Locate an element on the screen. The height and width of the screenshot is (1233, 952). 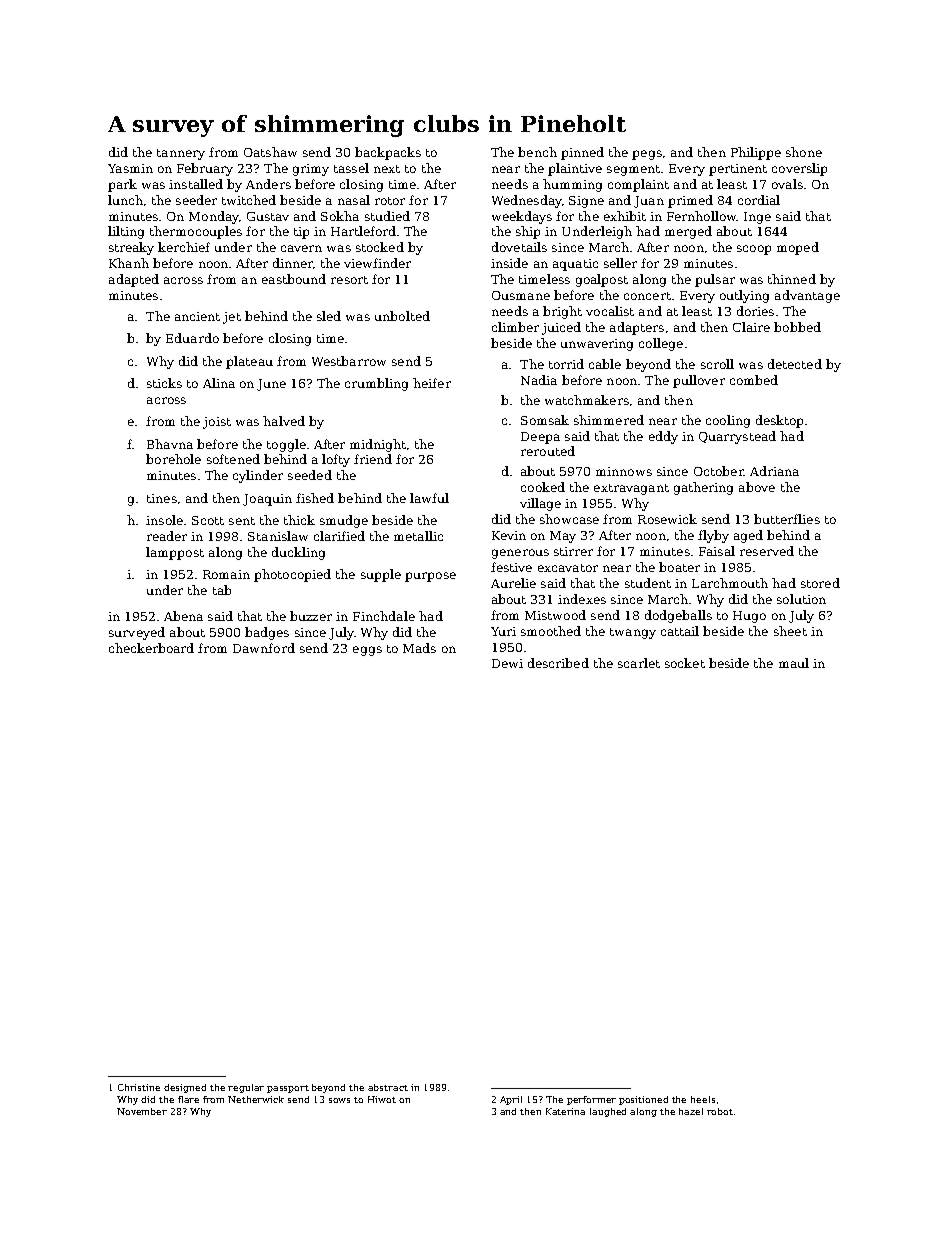
Dawnford is located at coordinates (264, 648).
